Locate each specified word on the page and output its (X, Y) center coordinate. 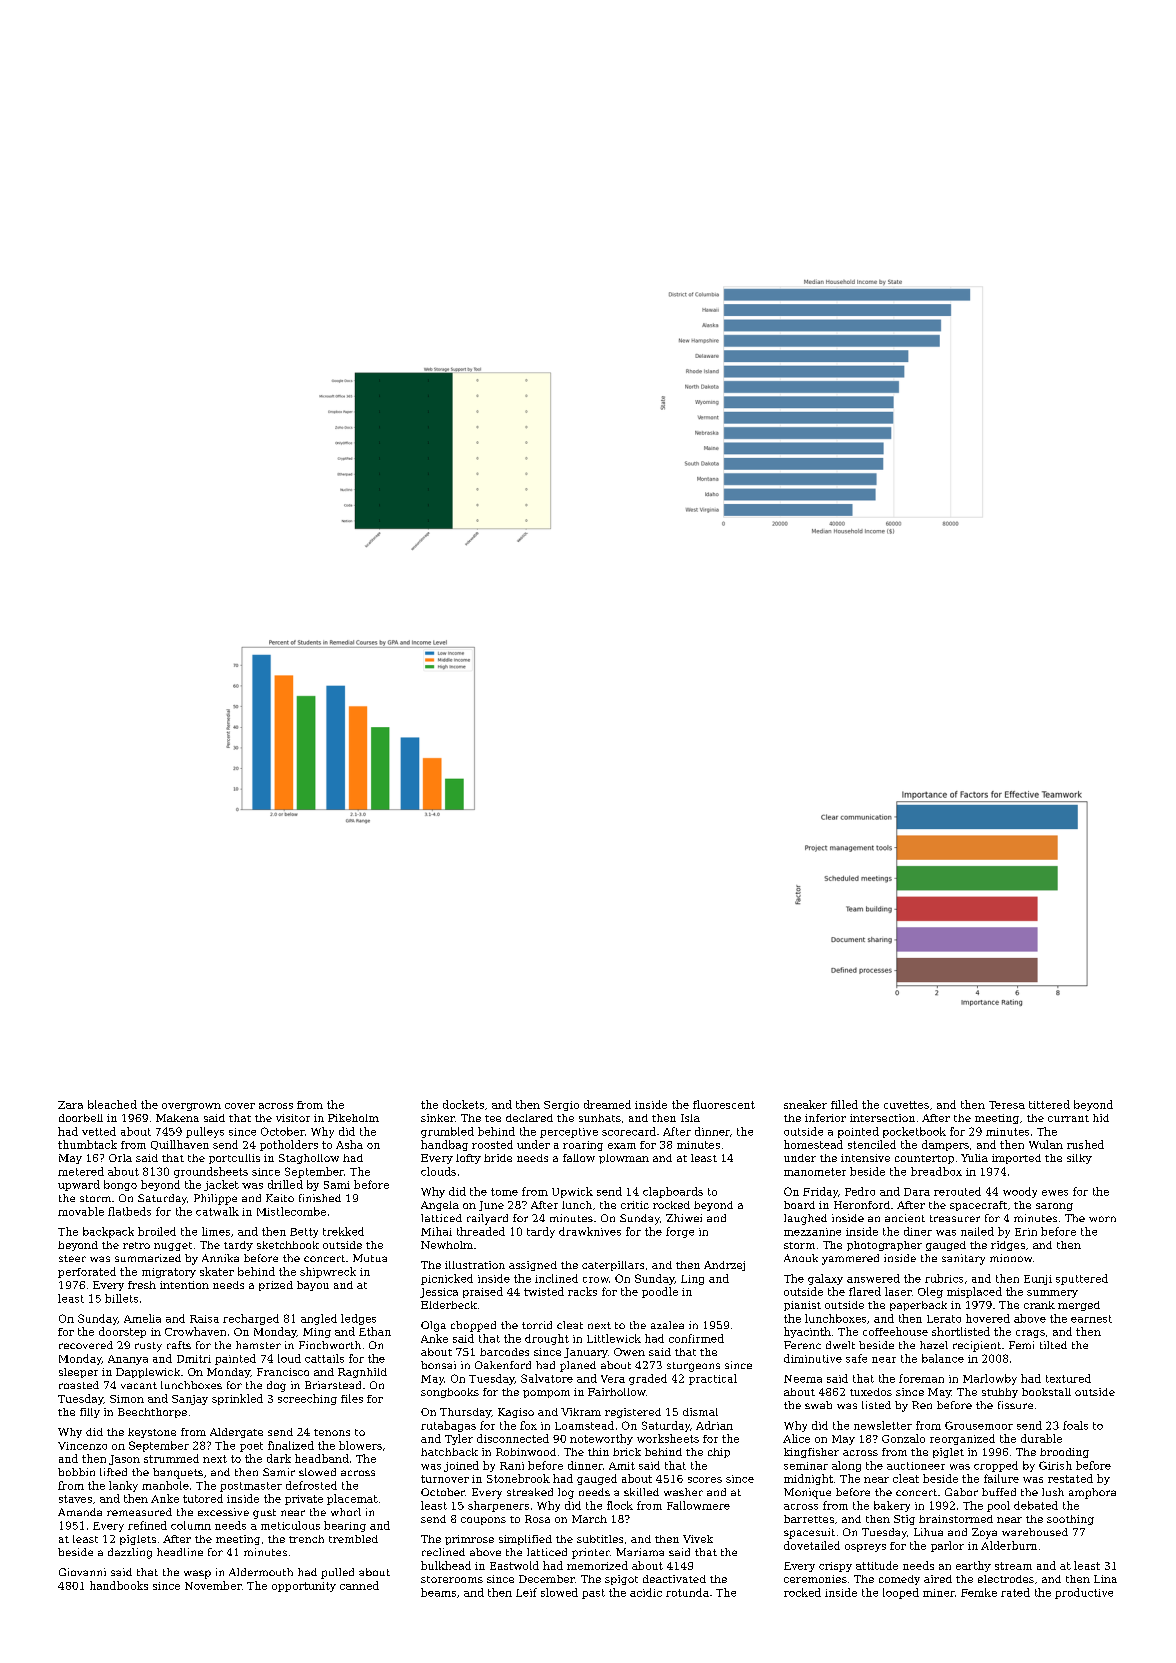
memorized (597, 1565)
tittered (1049, 1104)
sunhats (600, 1118)
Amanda (80, 1512)
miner (939, 1593)
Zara (70, 1105)
